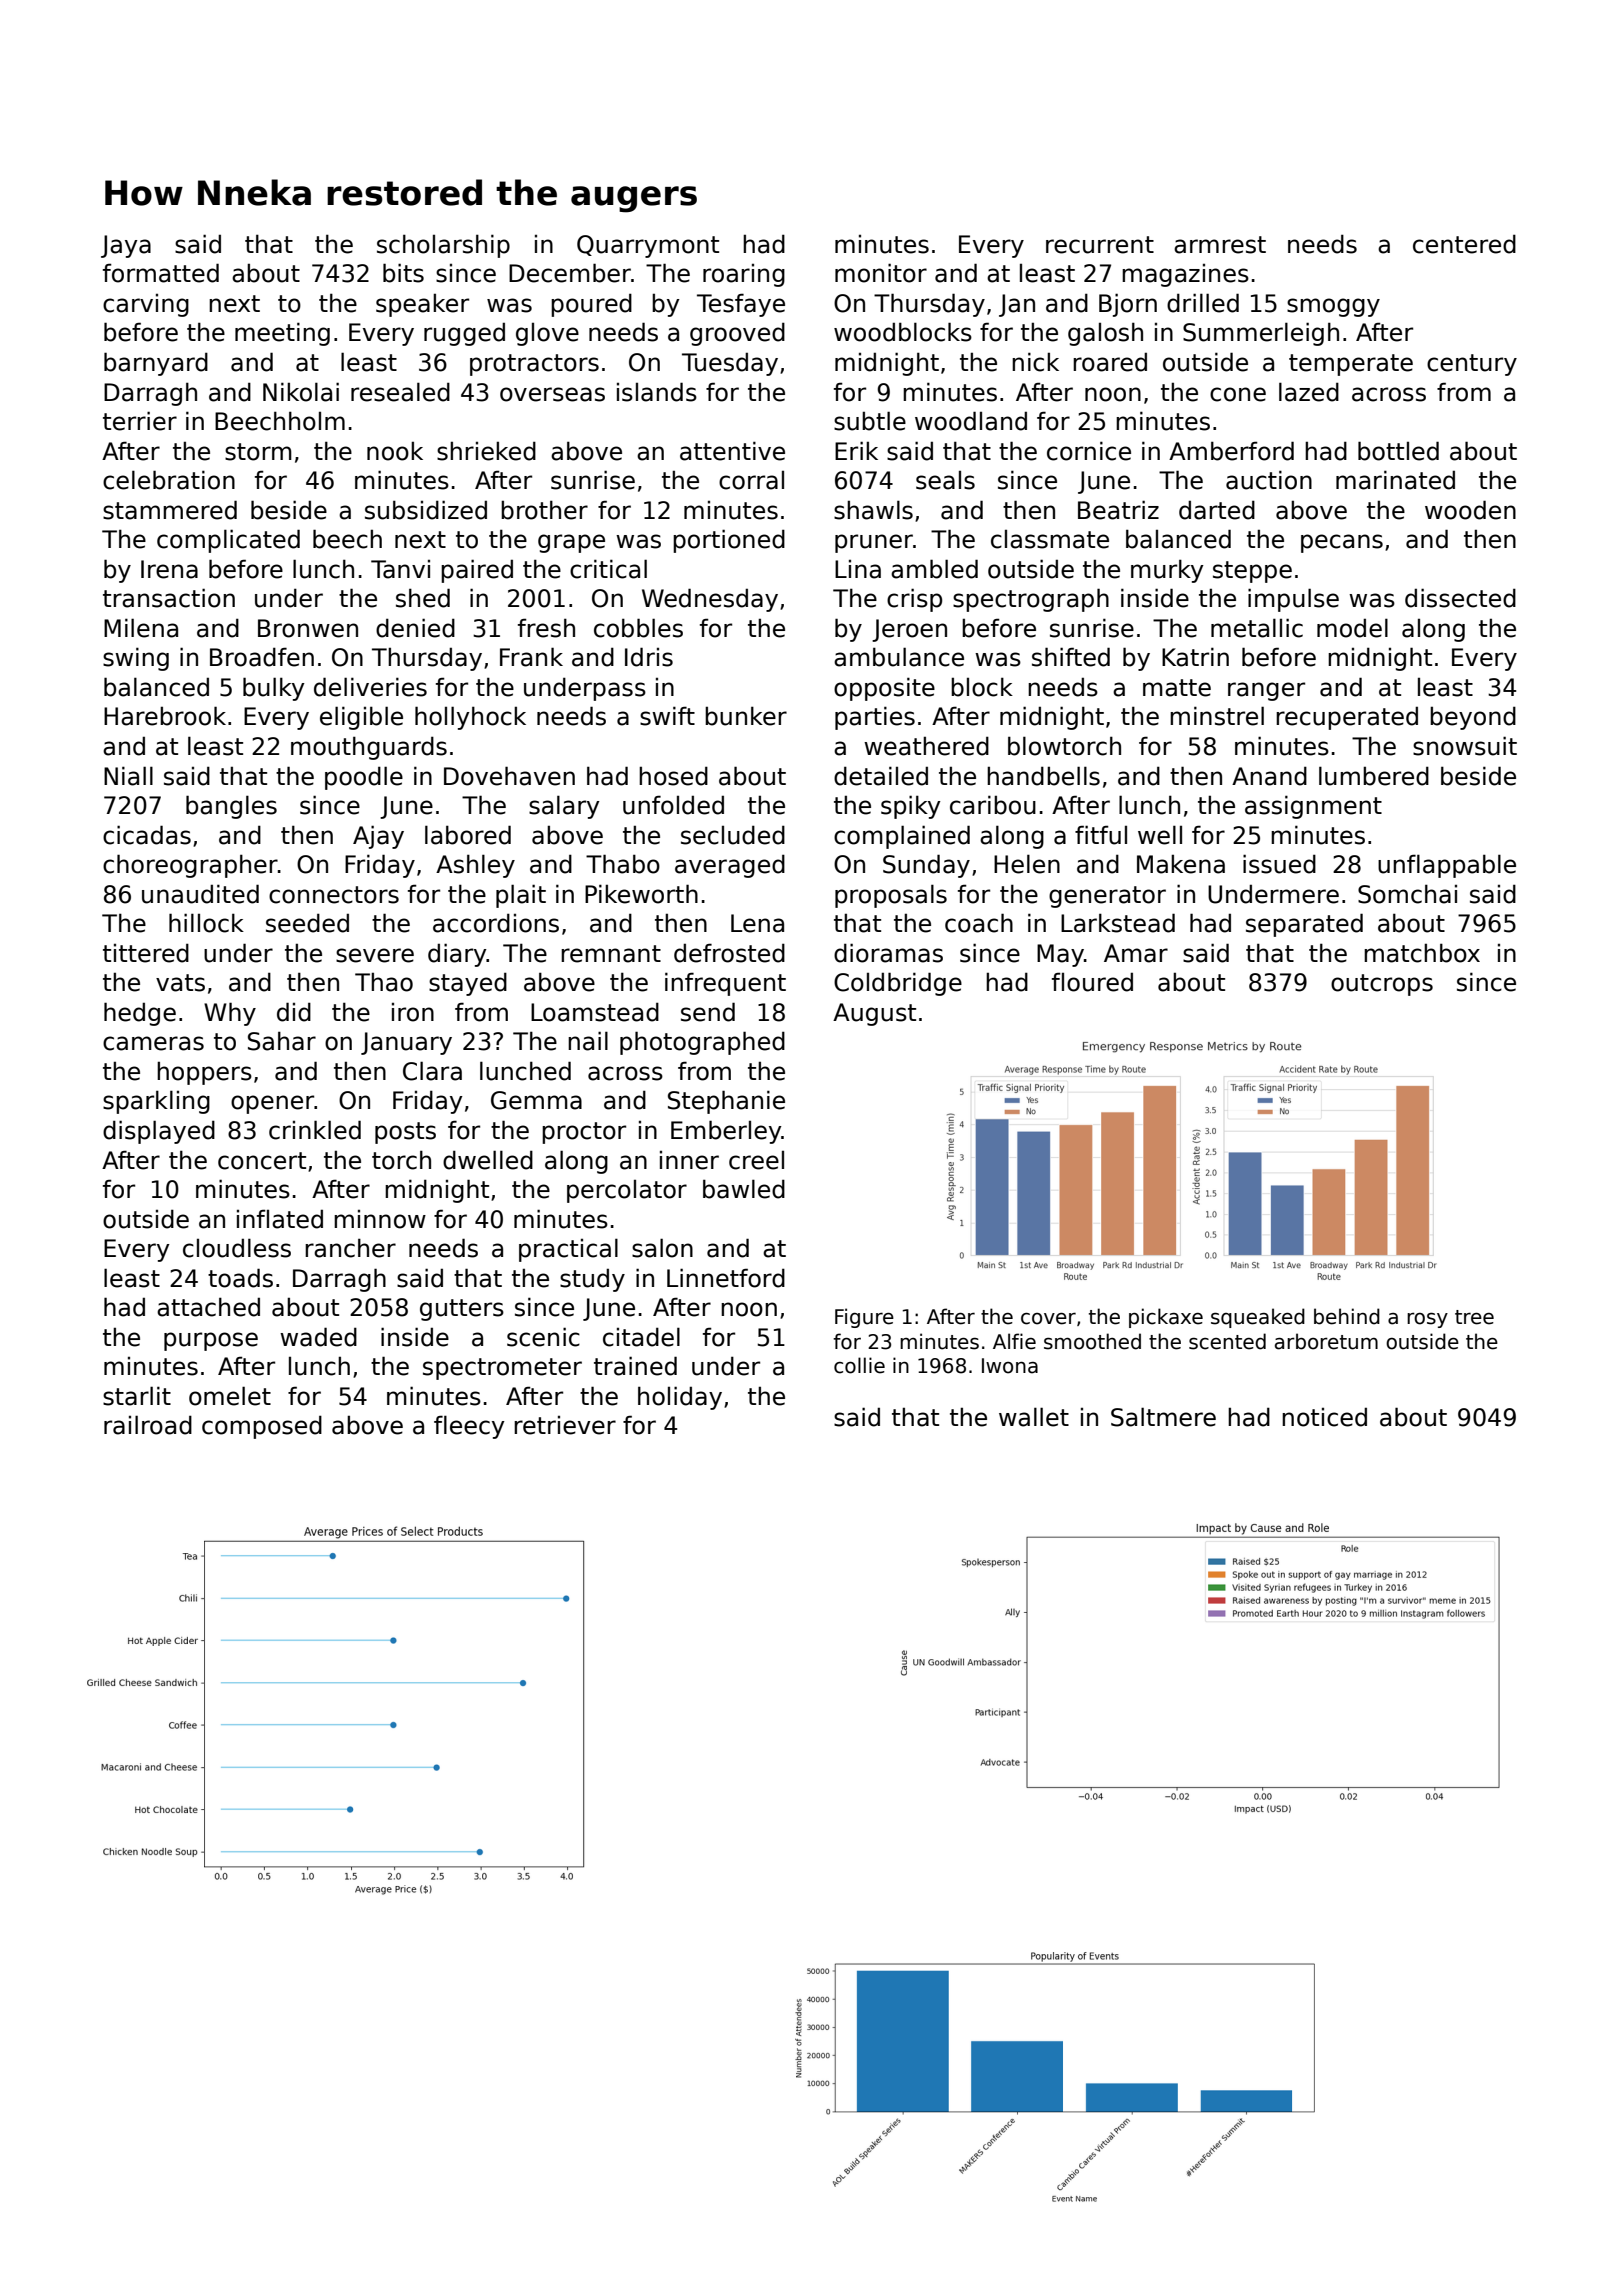 This document has height=2292, width=1620. What do you see at coordinates (873, 510) in the document?
I see `shawls` at bounding box center [873, 510].
